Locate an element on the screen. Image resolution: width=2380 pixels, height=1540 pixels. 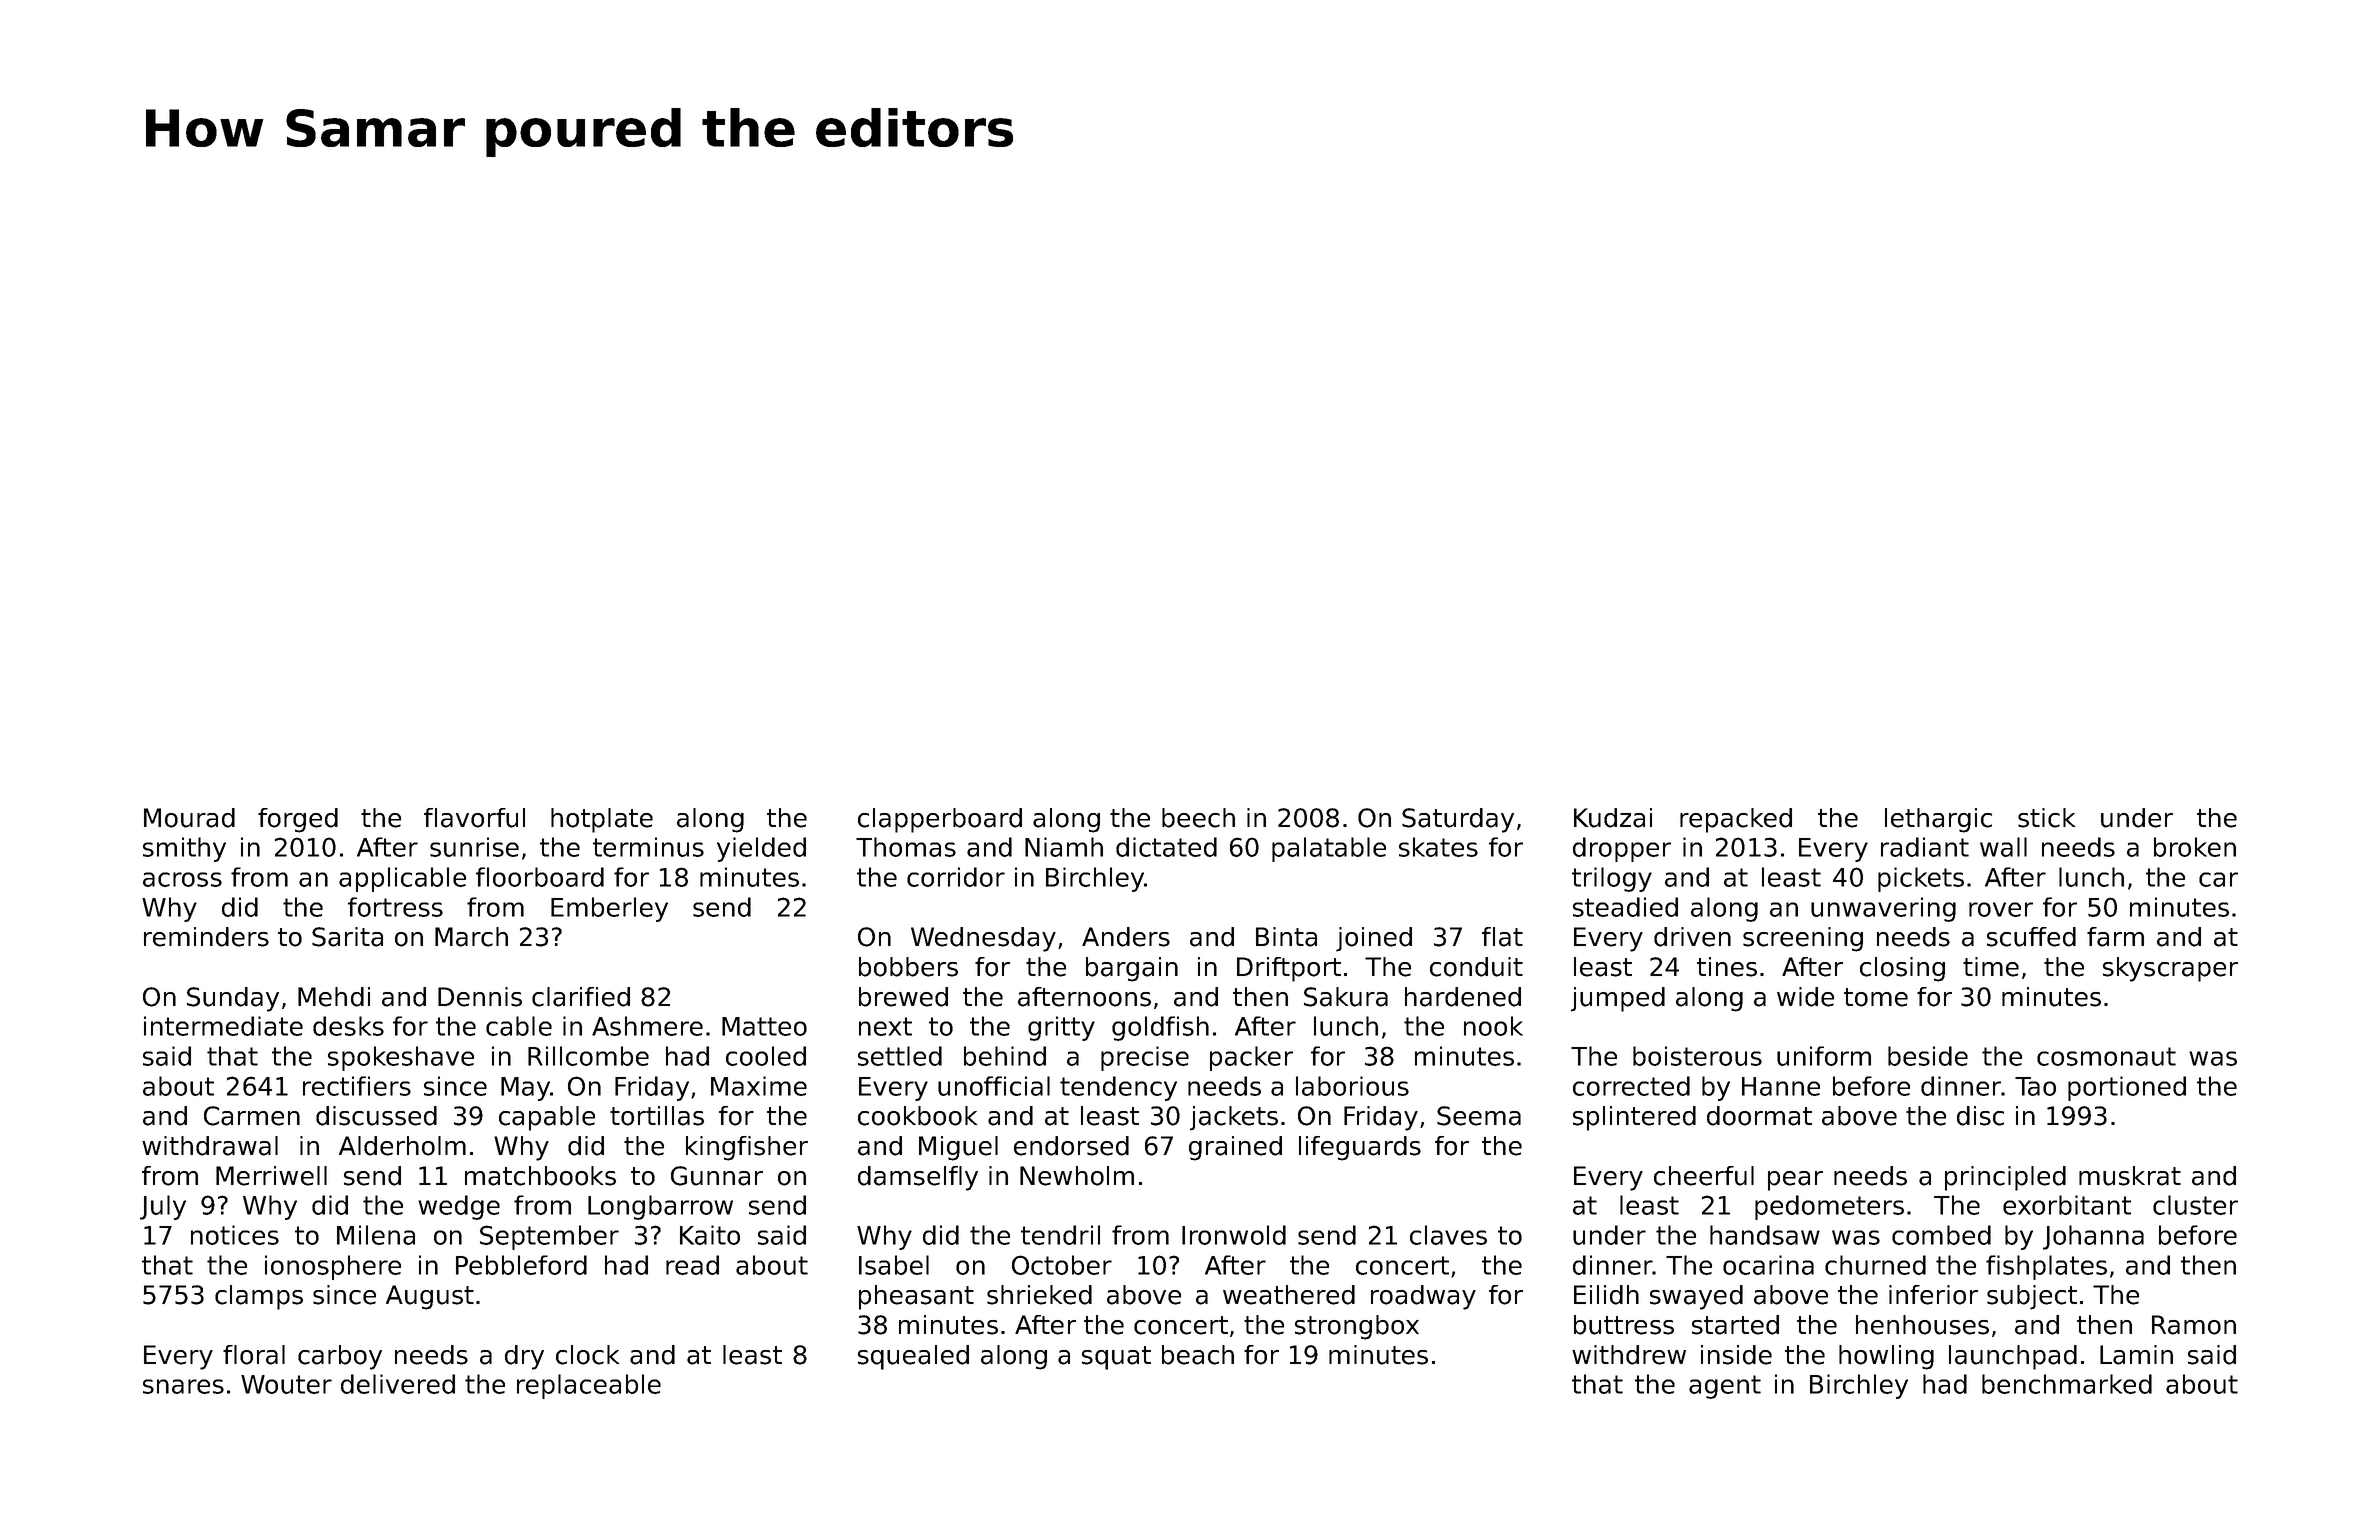
lethargic is located at coordinates (1938, 820).
